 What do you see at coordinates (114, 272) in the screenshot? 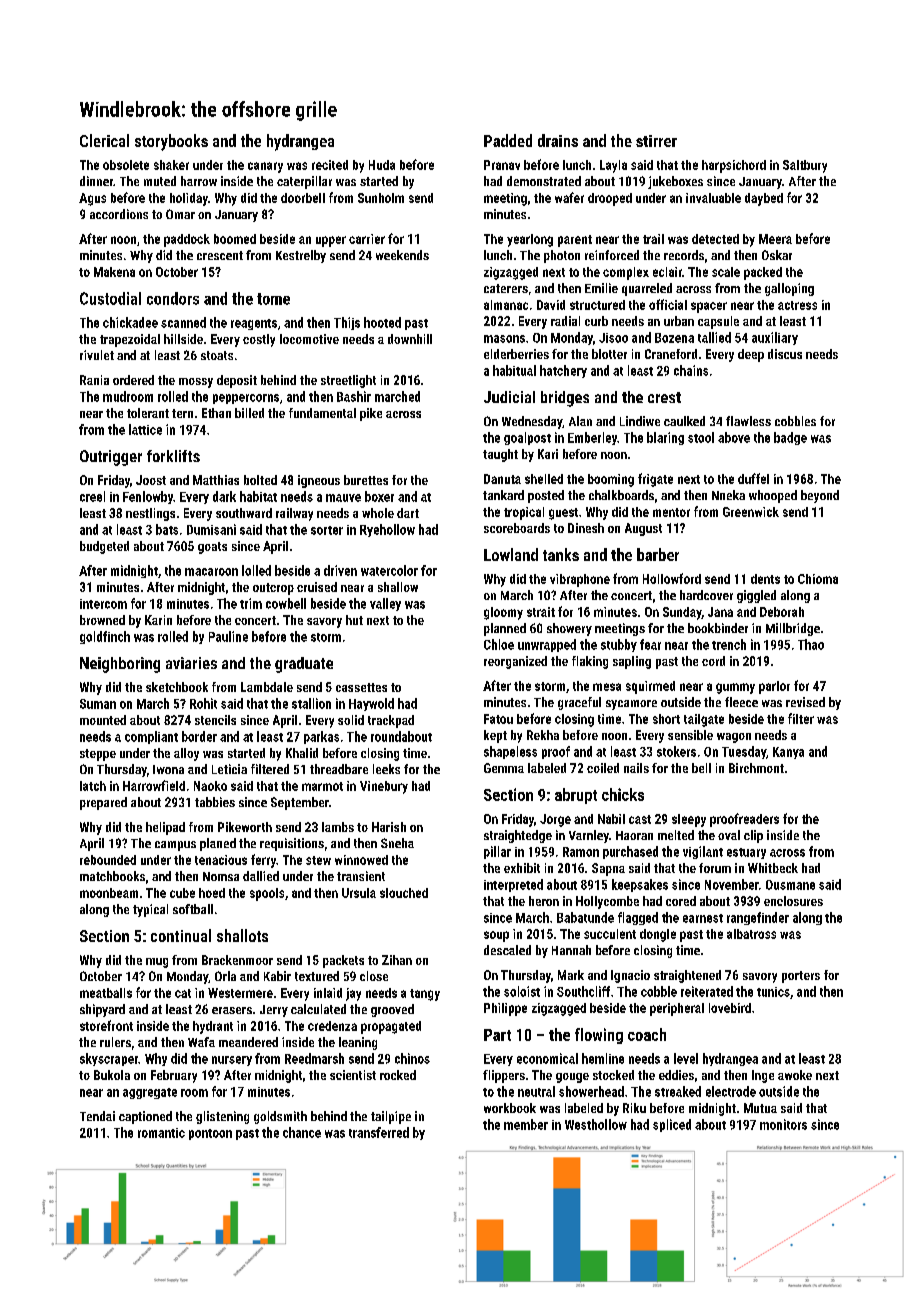
I see `Makena` at bounding box center [114, 272].
